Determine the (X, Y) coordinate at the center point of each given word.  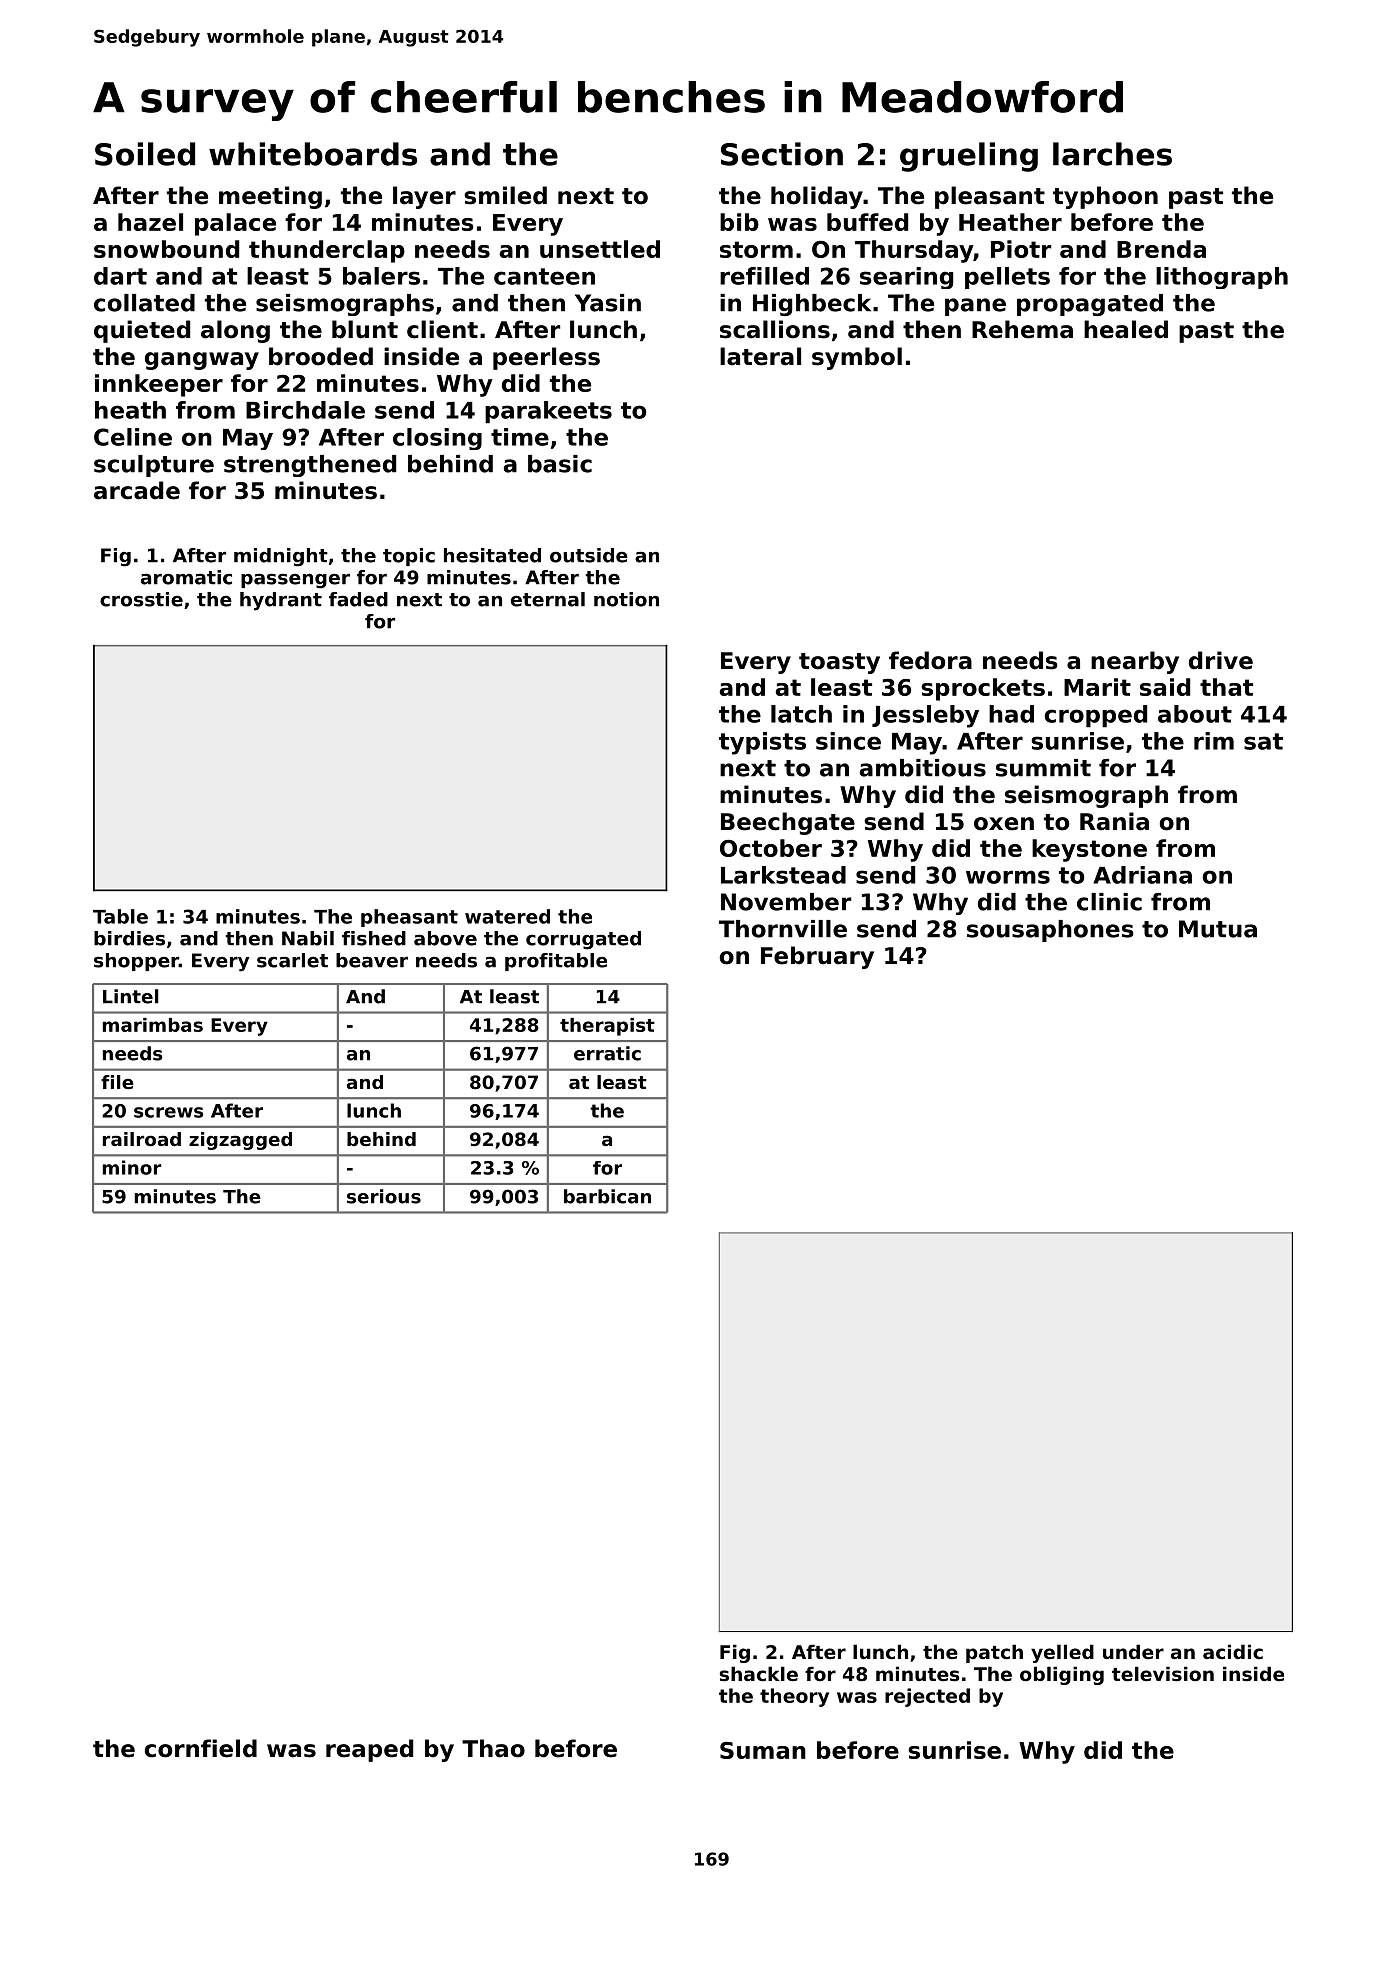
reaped (369, 1750)
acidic (1233, 1651)
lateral (760, 356)
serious (384, 1196)
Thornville (783, 929)
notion (626, 599)
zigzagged (240, 1141)
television (1163, 1673)
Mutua (1218, 929)
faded (358, 599)
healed (1126, 329)
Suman (763, 1750)
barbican (607, 1196)
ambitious (923, 768)
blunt (365, 329)
